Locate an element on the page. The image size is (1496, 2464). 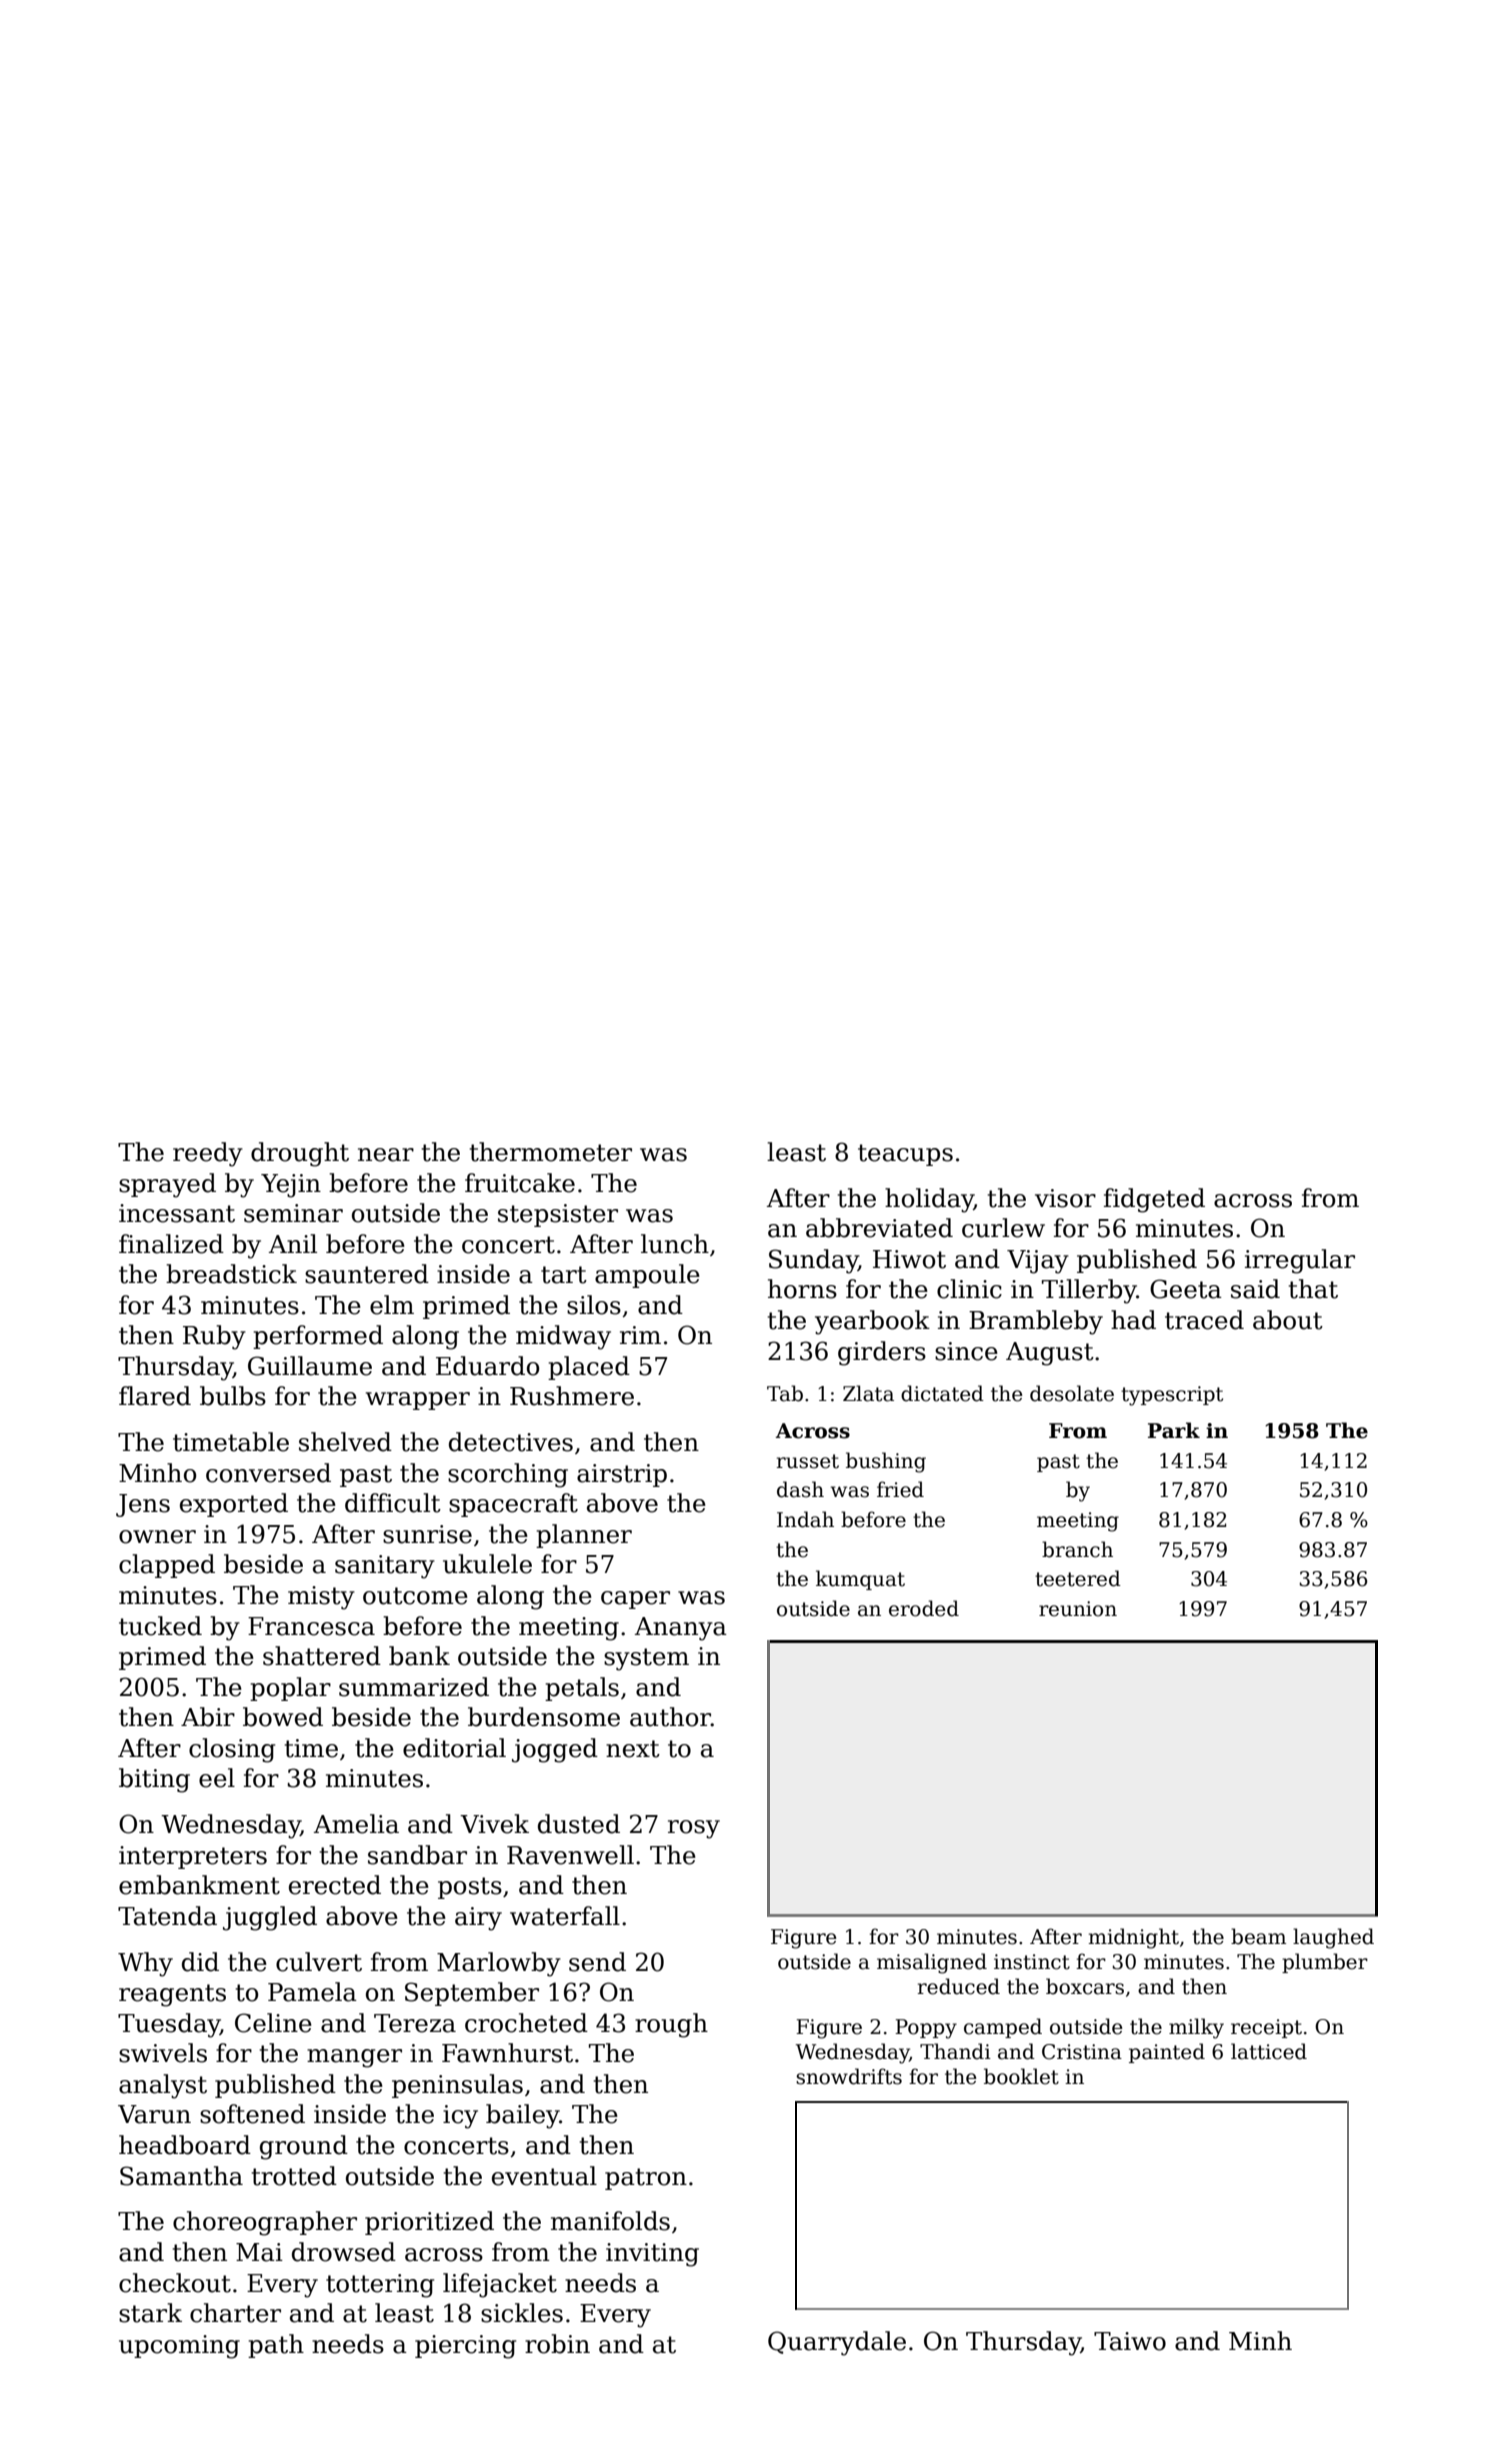
fidgeted is located at coordinates (1154, 1200).
